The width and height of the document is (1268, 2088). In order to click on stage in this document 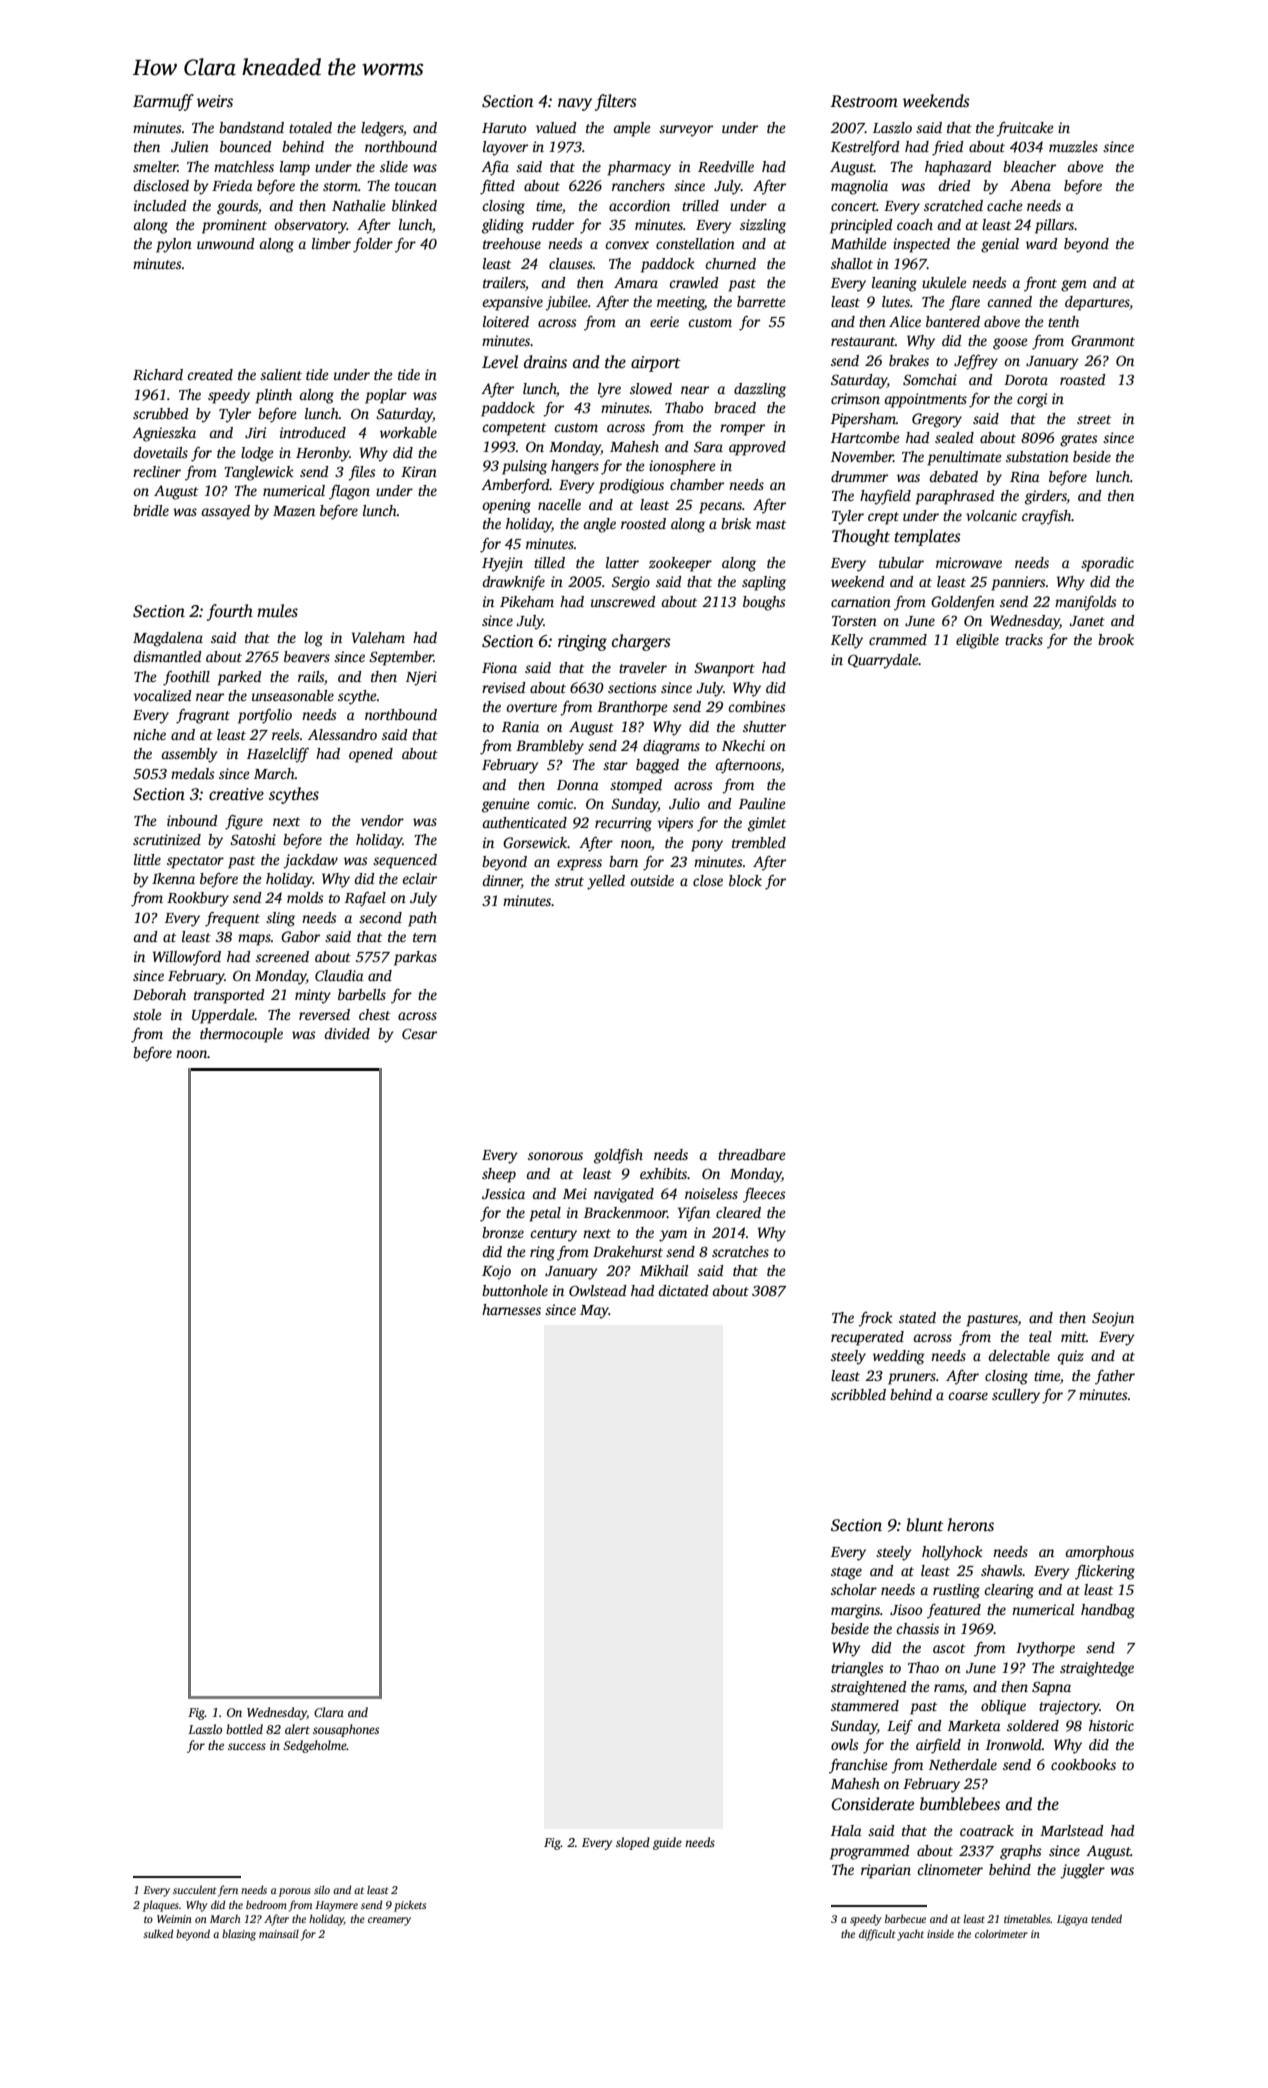, I will do `click(846, 1573)`.
